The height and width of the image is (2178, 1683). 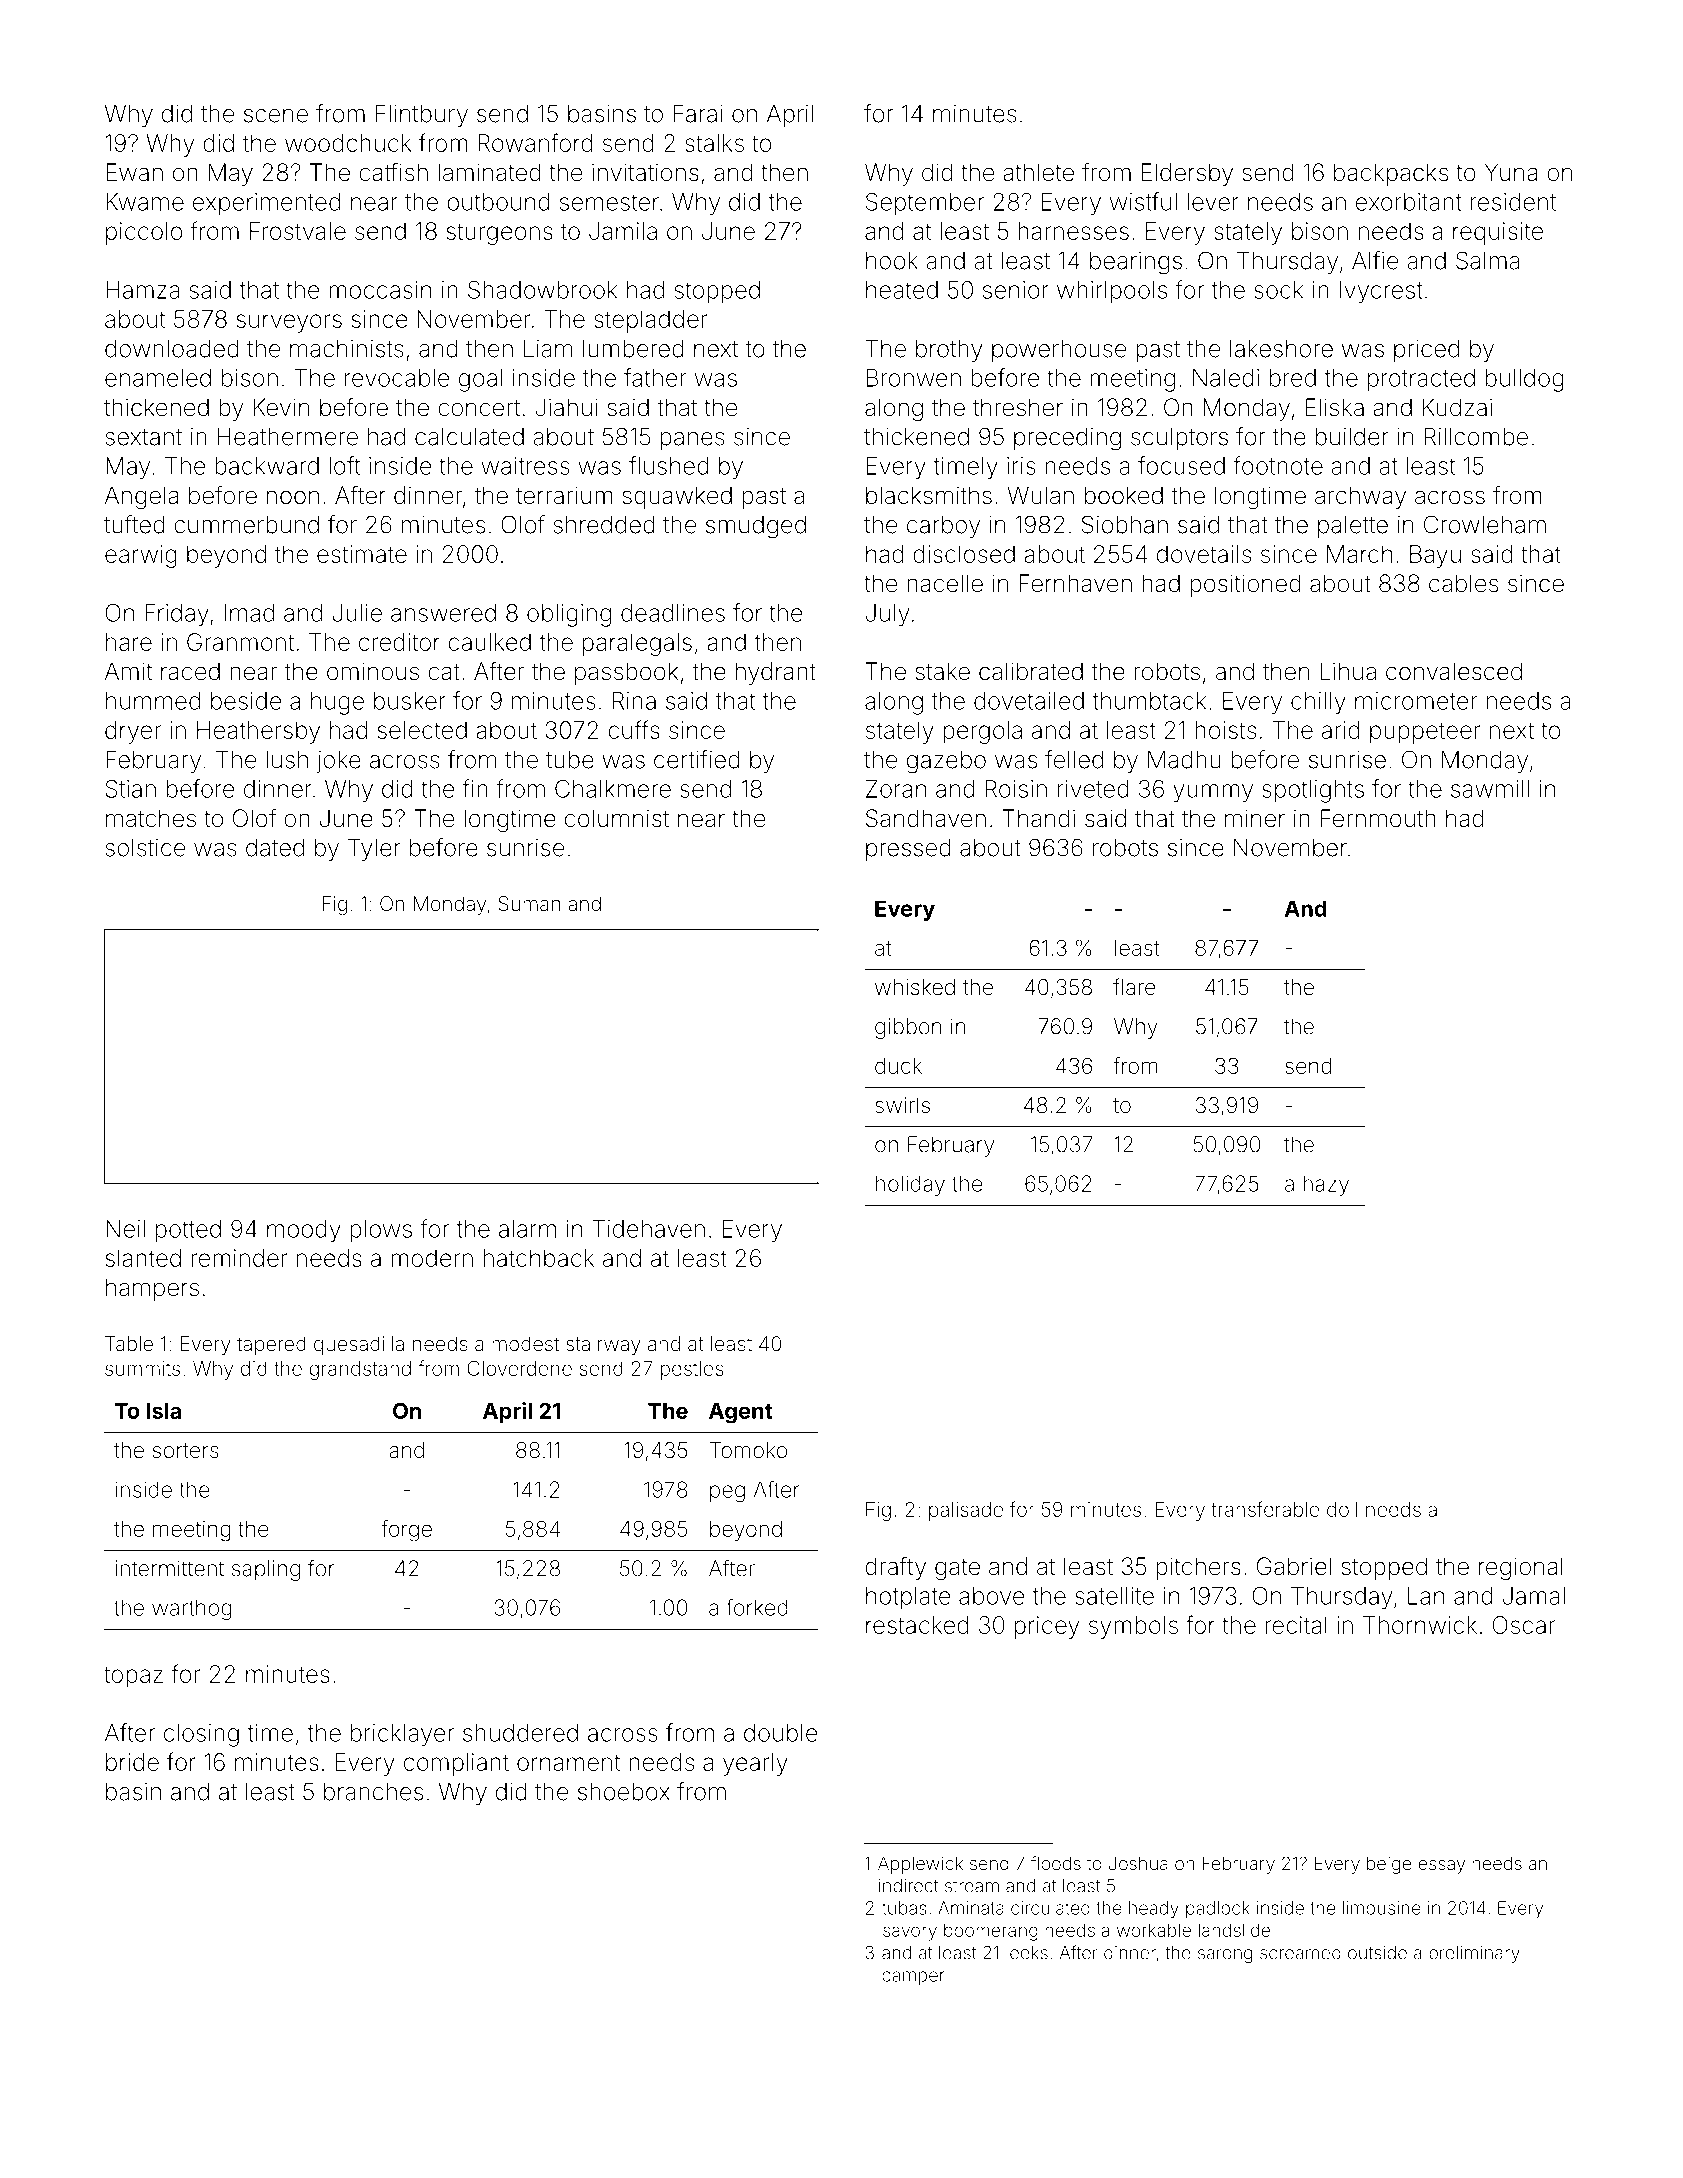 I want to click on positioned, so click(x=1245, y=585).
